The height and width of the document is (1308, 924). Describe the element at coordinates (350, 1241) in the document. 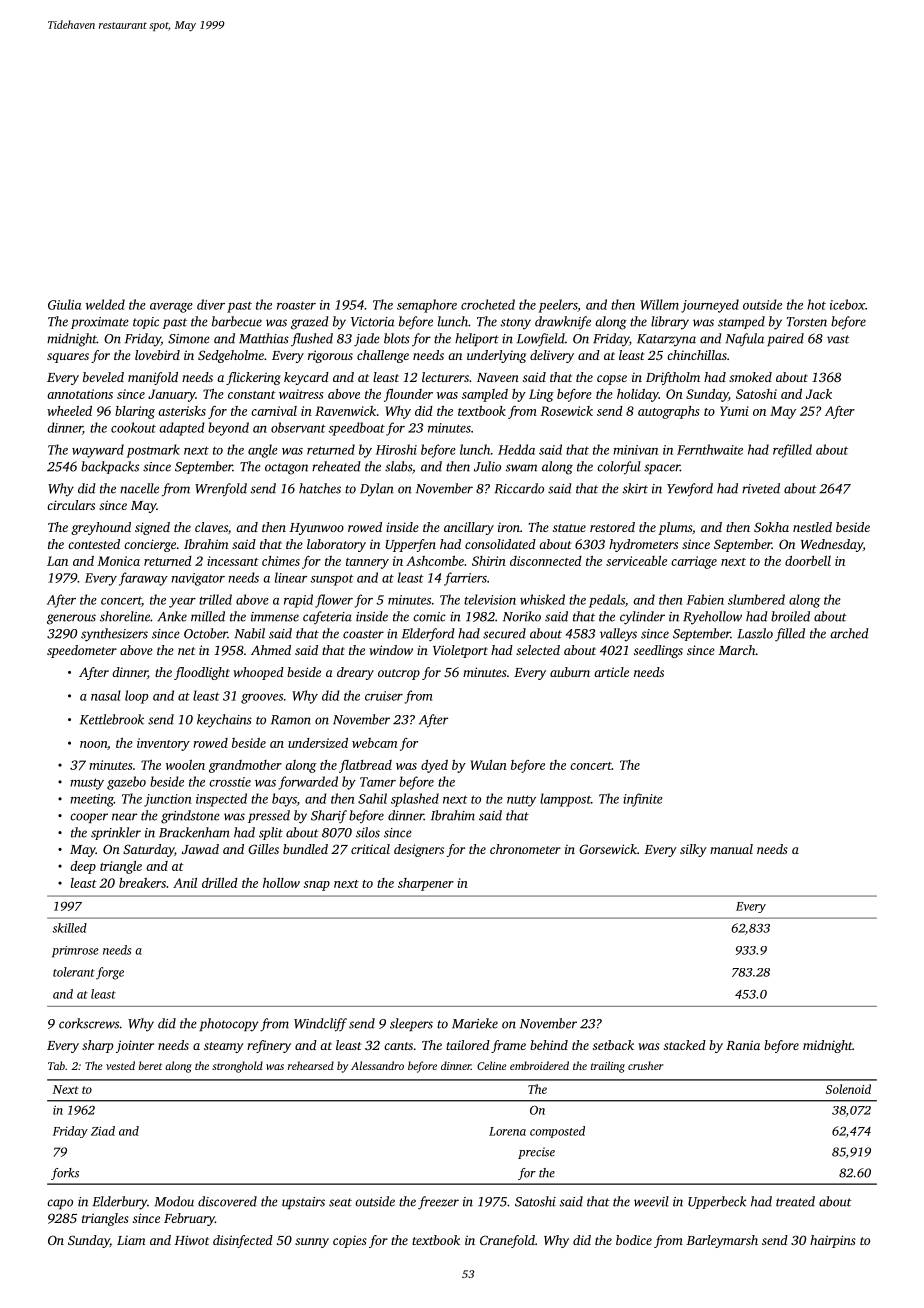

I see `copies` at that location.
